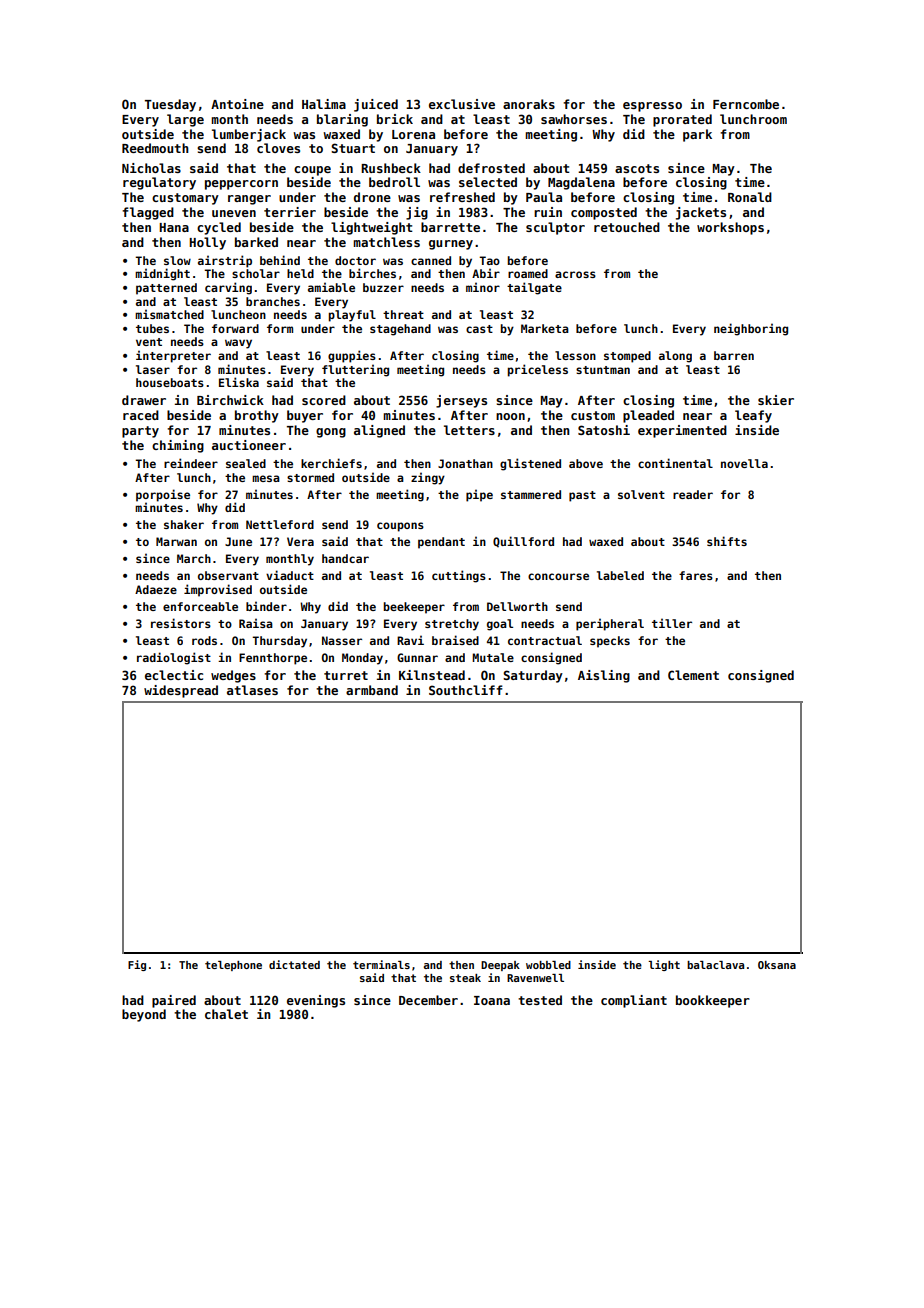 Image resolution: width=924 pixels, height=1308 pixels. What do you see at coordinates (428, 1000) in the document?
I see `December` at bounding box center [428, 1000].
